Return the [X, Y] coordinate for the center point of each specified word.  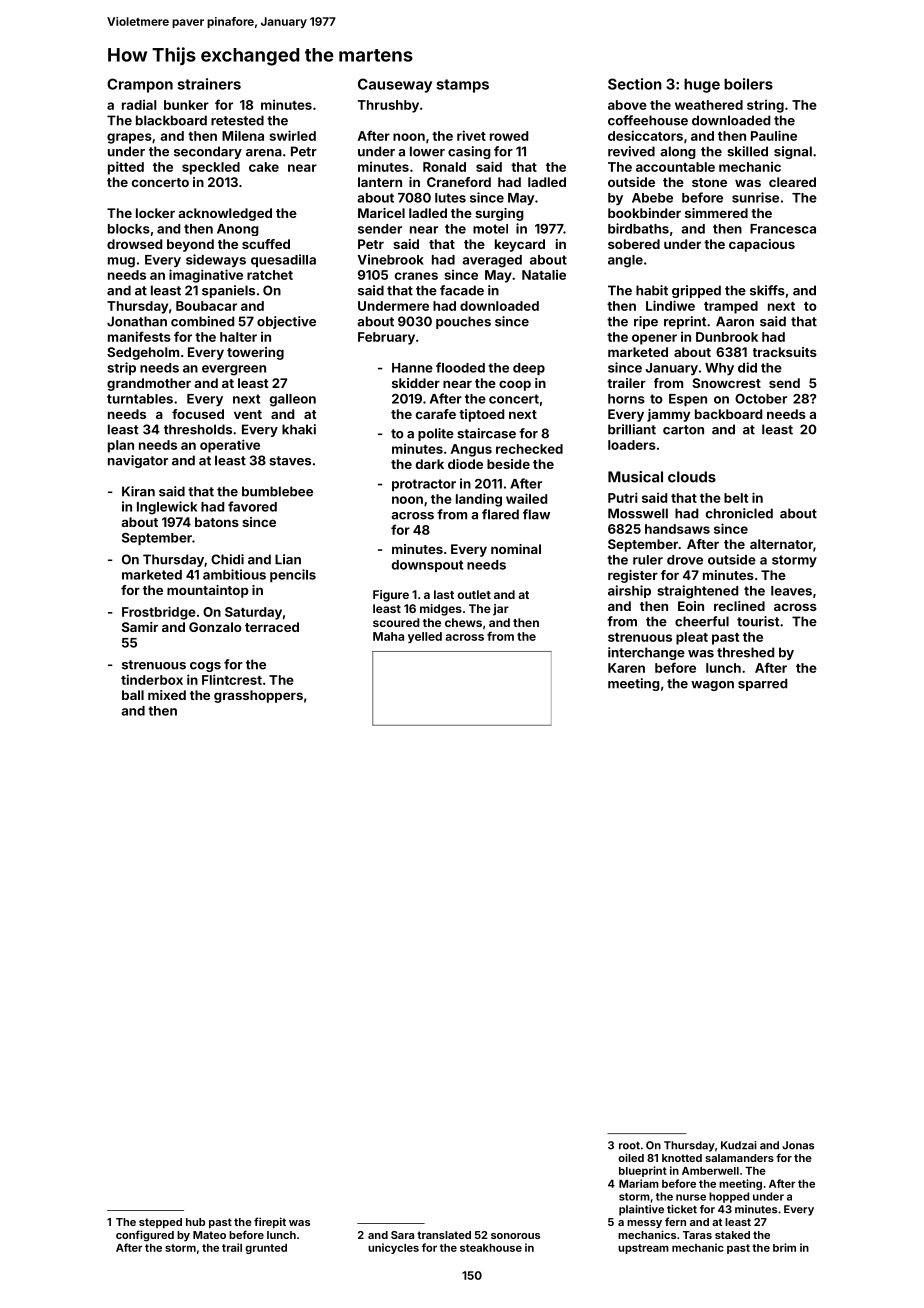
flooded [460, 367]
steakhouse [491, 1248]
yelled [425, 637]
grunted [266, 1249]
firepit [270, 1222]
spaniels [228, 291]
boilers [748, 84]
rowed [509, 136]
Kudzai [739, 1145]
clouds [692, 477]
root [629, 1146]
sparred [762, 684]
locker [155, 213]
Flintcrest [232, 679]
